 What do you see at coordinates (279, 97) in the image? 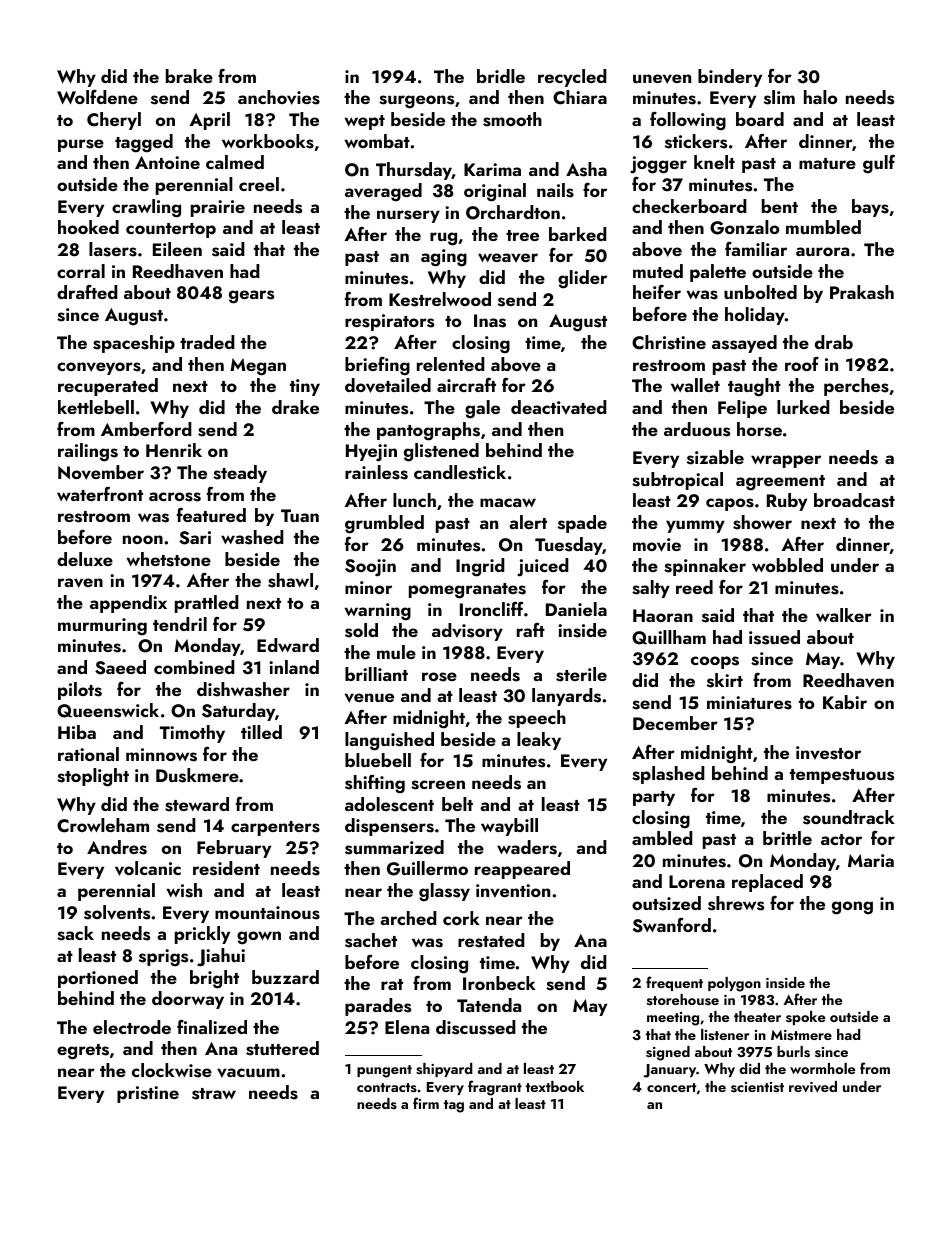
I see `anchovies` at bounding box center [279, 97].
